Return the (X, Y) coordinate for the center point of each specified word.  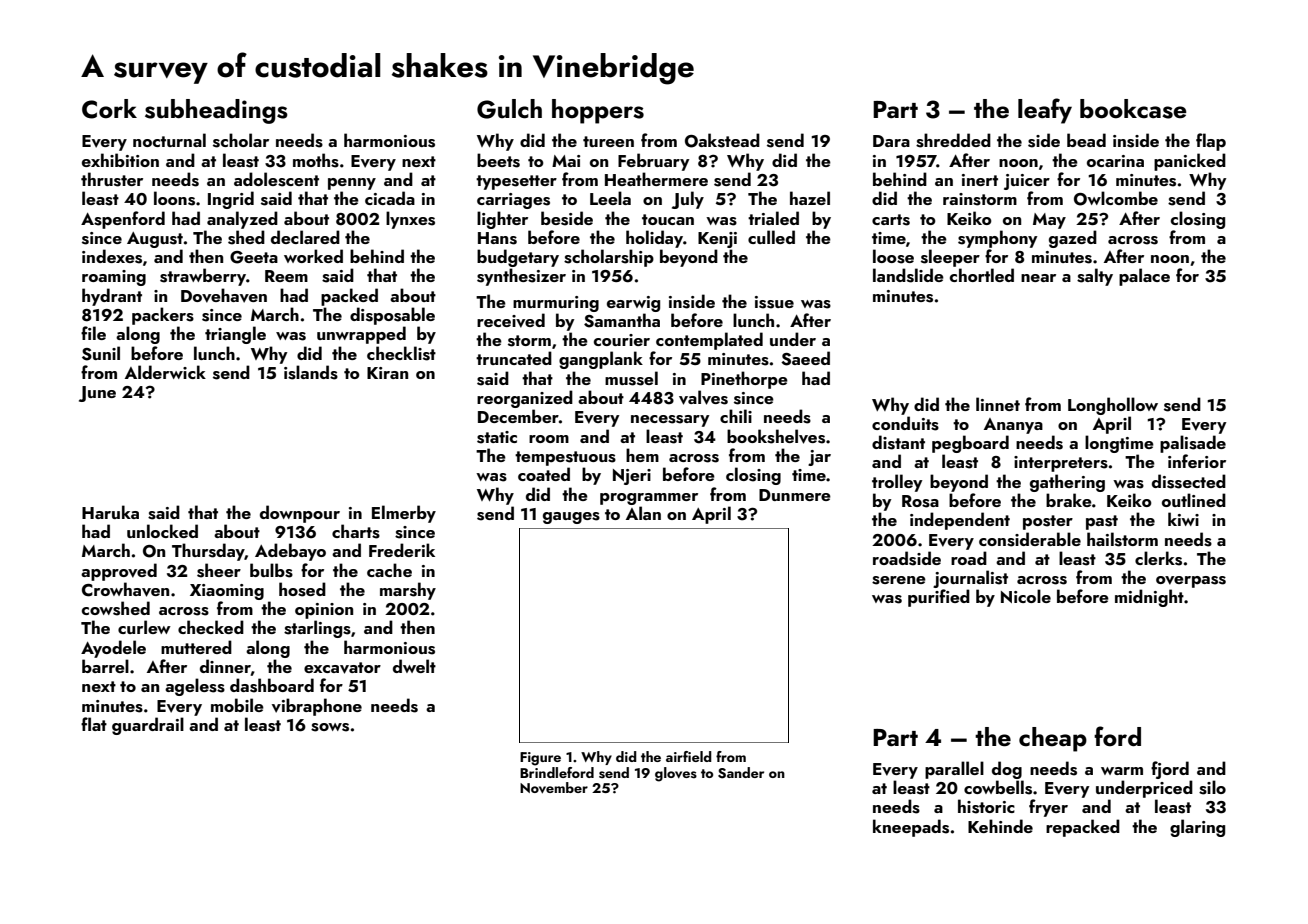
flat (94, 724)
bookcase (1133, 109)
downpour (300, 514)
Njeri (632, 477)
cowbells (998, 787)
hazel (810, 198)
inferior (1197, 461)
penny (352, 184)
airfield (689, 756)
